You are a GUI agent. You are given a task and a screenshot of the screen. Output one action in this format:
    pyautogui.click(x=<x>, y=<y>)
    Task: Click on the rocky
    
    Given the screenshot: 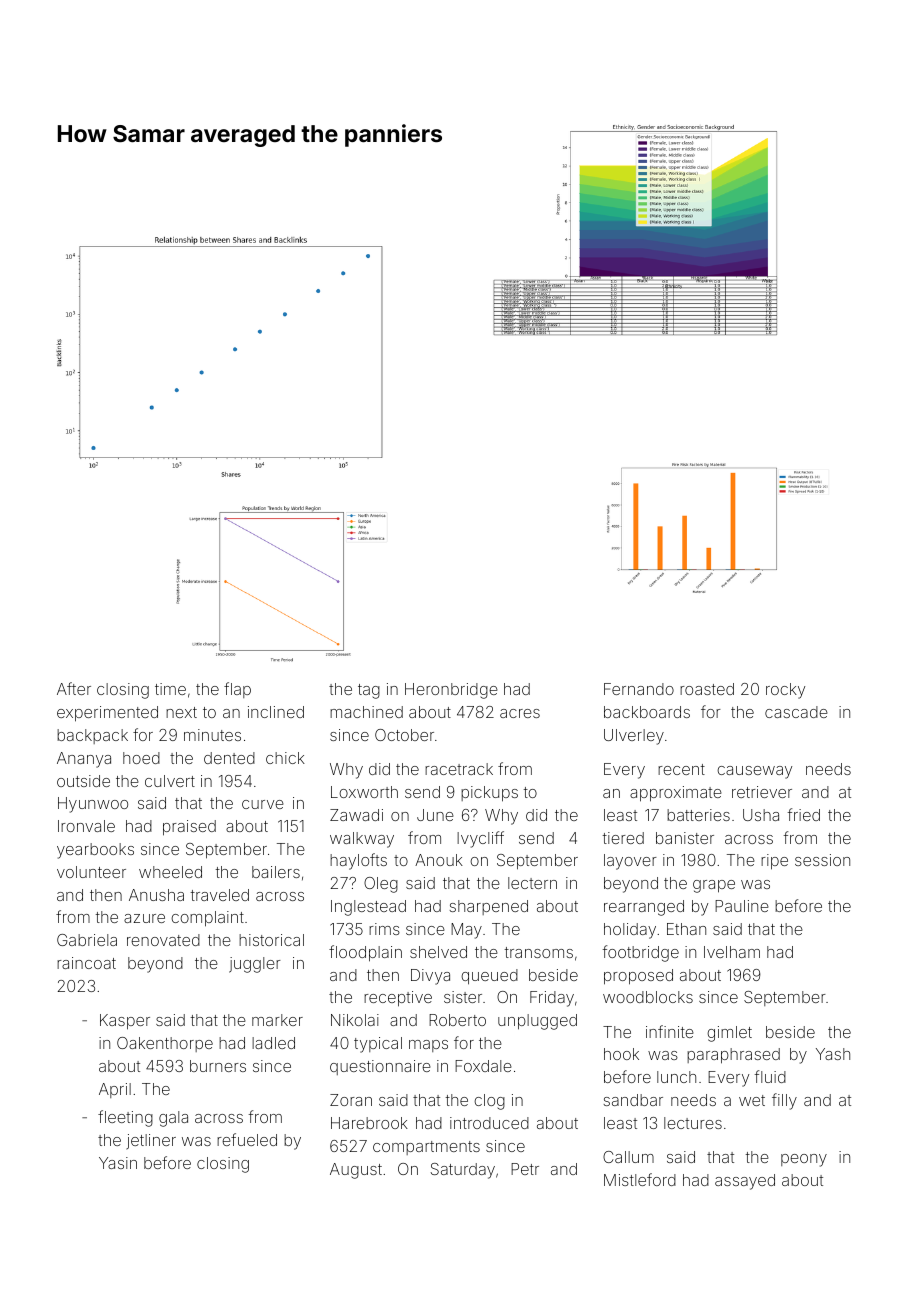 What is the action you would take?
    pyautogui.click(x=785, y=691)
